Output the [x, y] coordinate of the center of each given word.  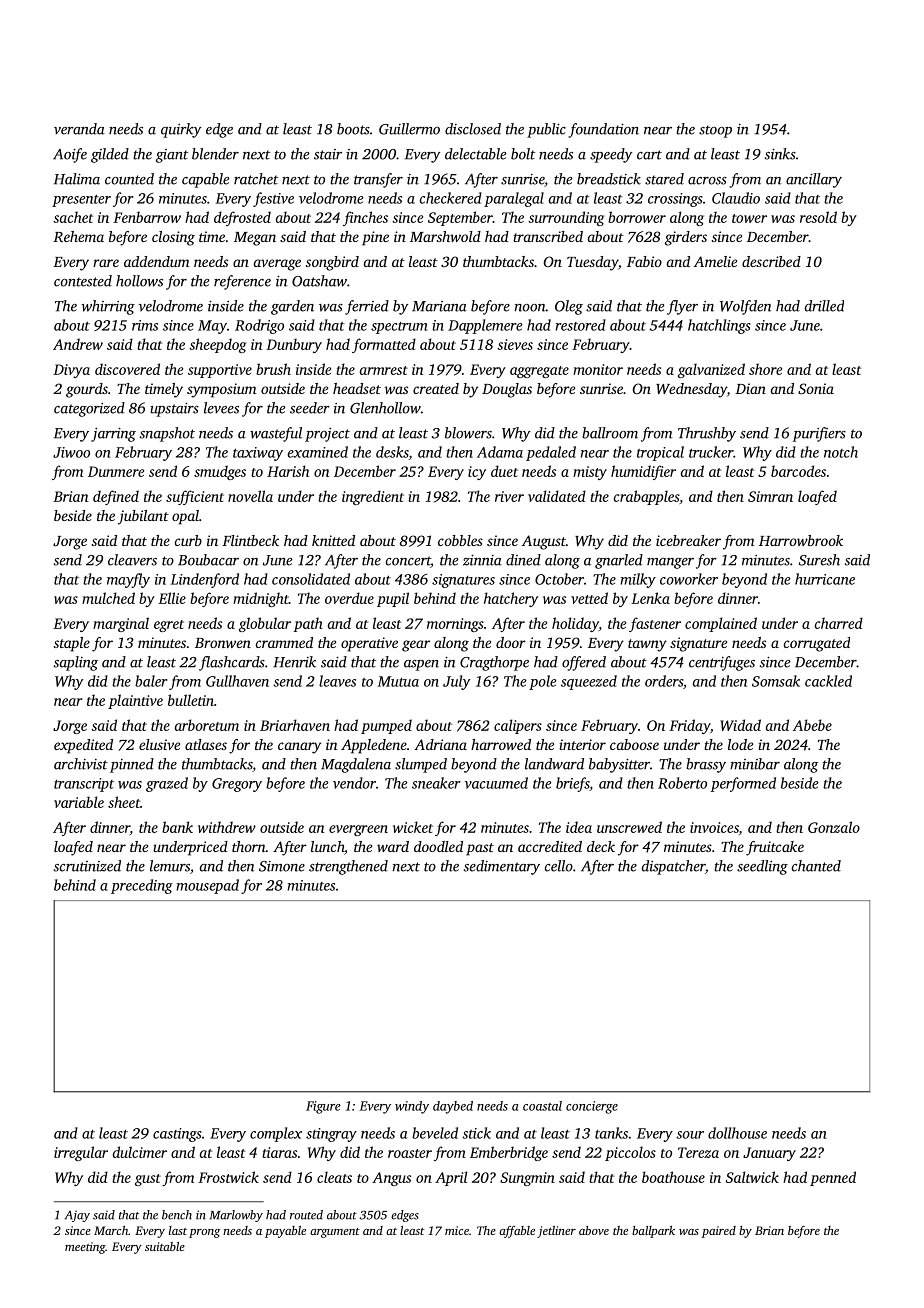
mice [457, 1230]
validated [557, 496]
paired [719, 1232]
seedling [762, 867]
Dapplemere [485, 326]
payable [285, 1232]
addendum [156, 261]
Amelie [715, 261]
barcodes [798, 471]
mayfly [128, 580]
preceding [142, 886]
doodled [438, 846]
